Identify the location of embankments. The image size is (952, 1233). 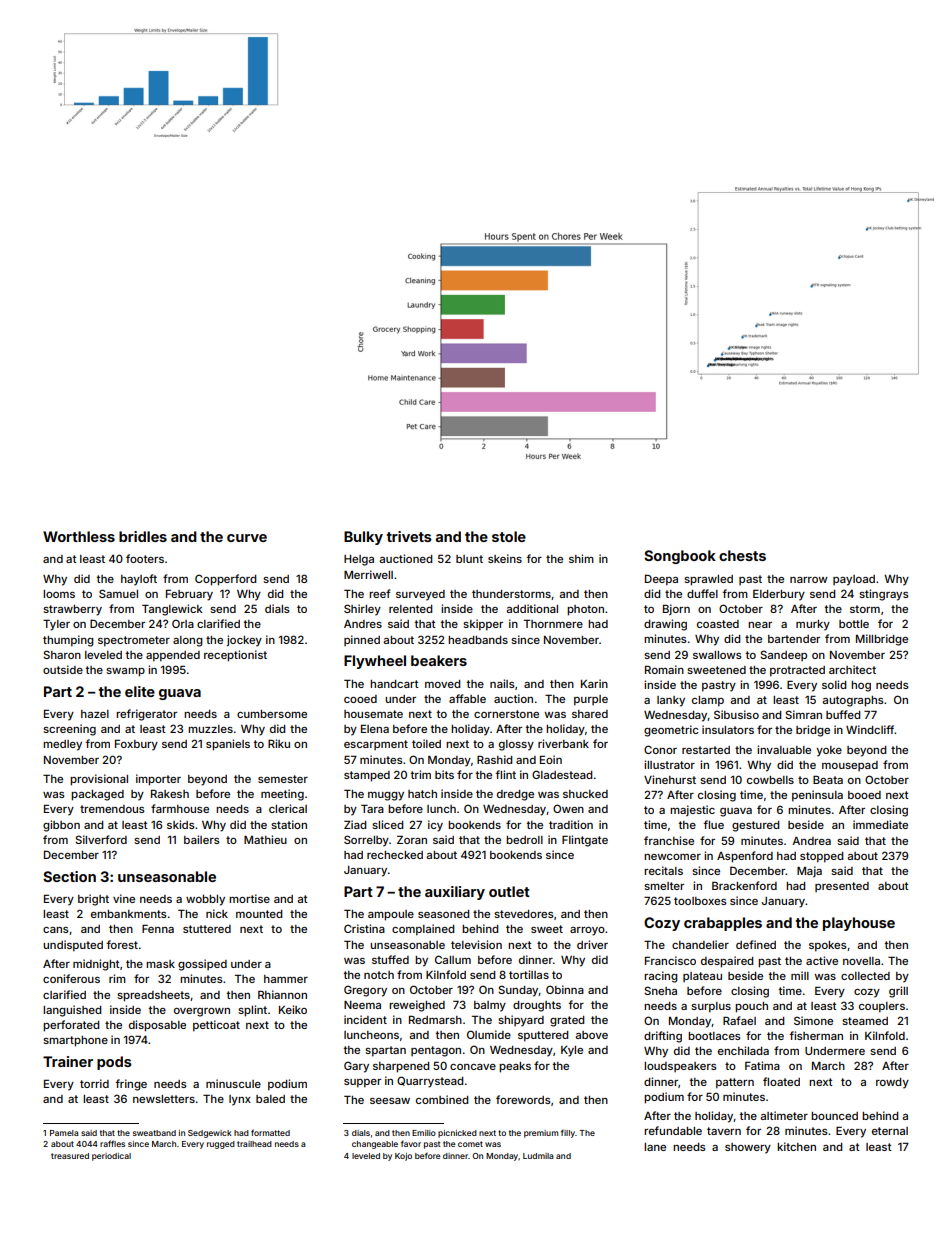
(129, 914).
